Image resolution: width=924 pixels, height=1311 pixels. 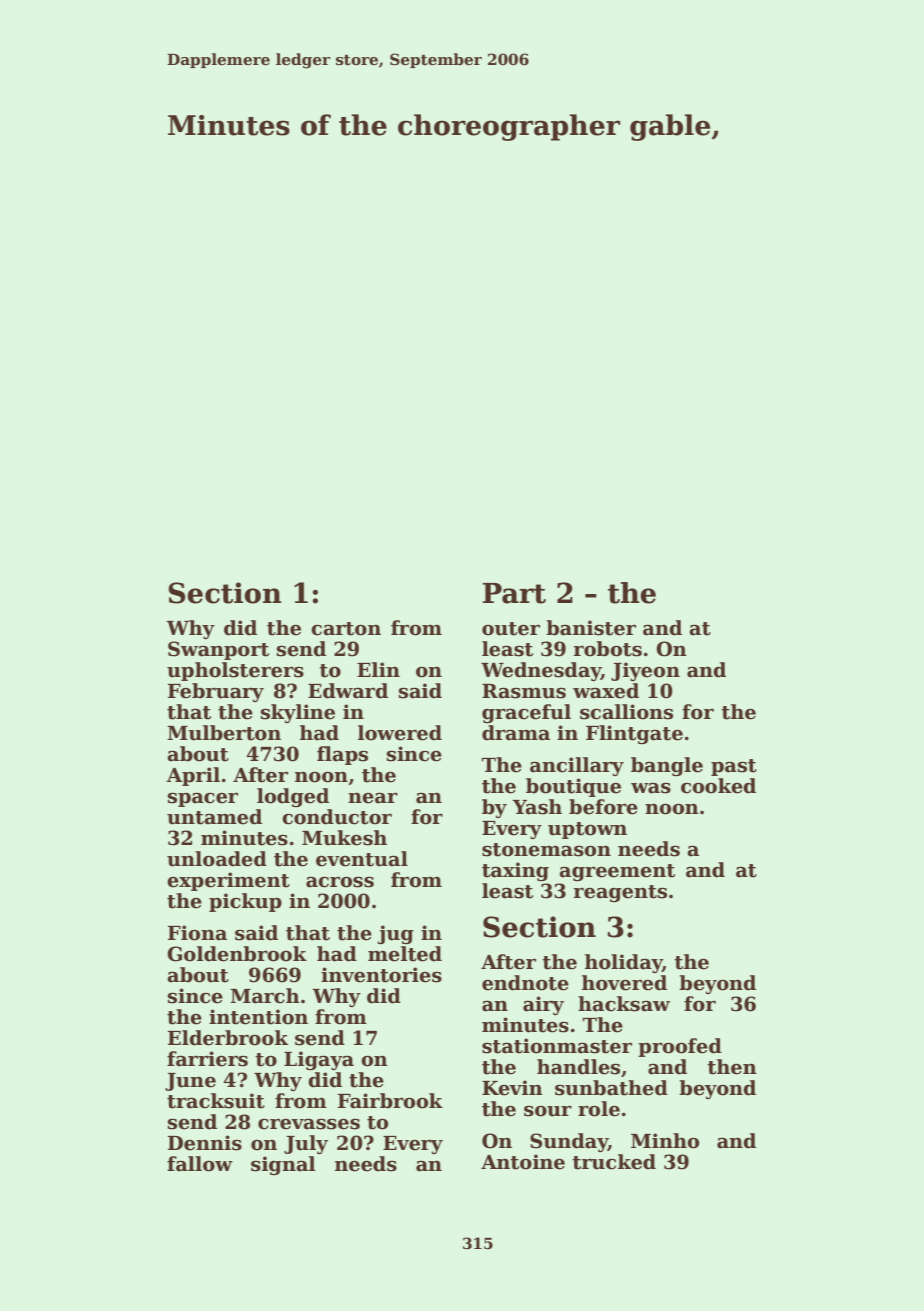 I want to click on Part, so click(x=514, y=593).
